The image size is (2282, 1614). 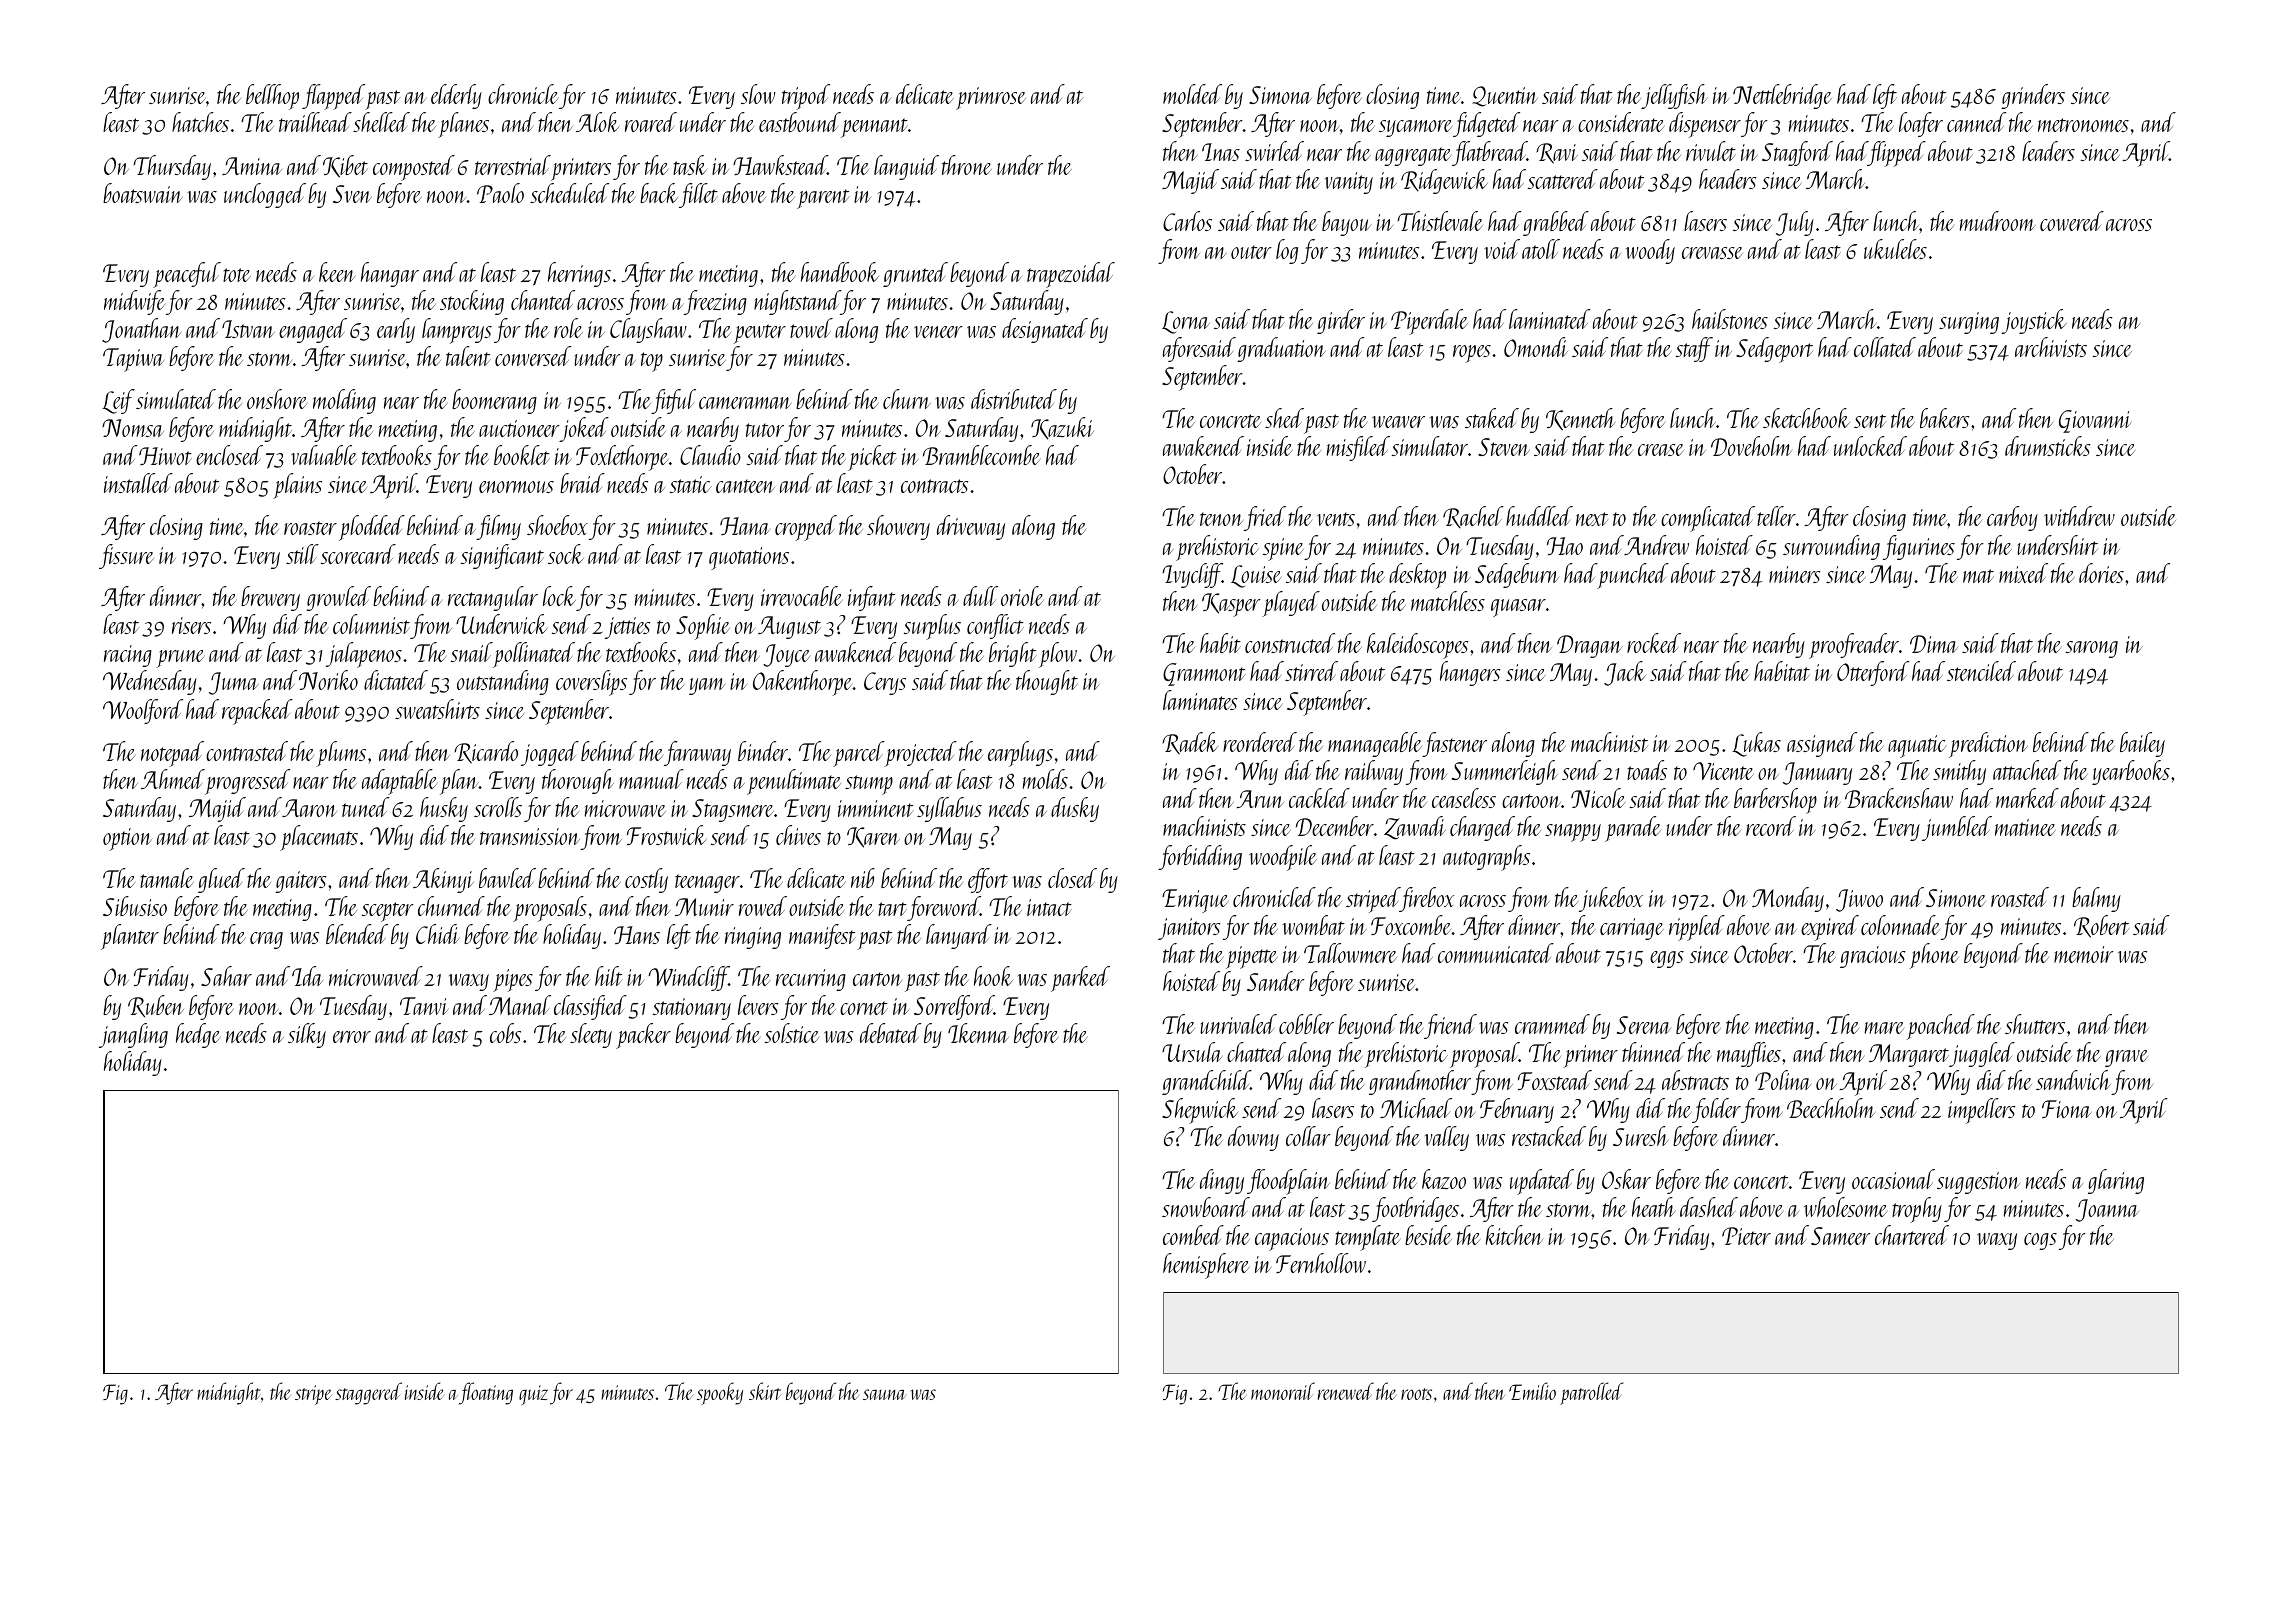 I want to click on Vicente, so click(x=1723, y=771).
